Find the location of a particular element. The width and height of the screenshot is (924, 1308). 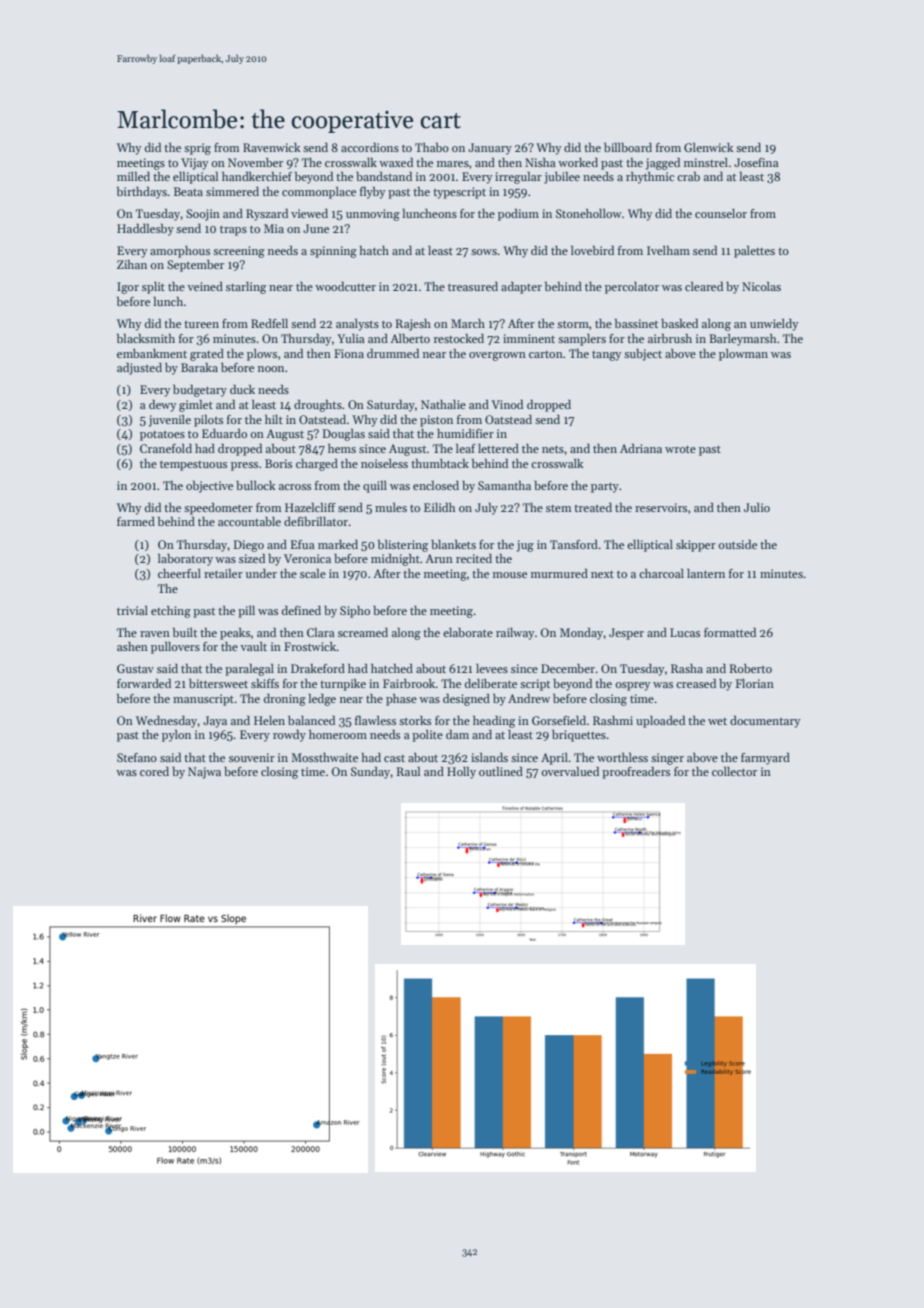

skipper is located at coordinates (696, 546).
